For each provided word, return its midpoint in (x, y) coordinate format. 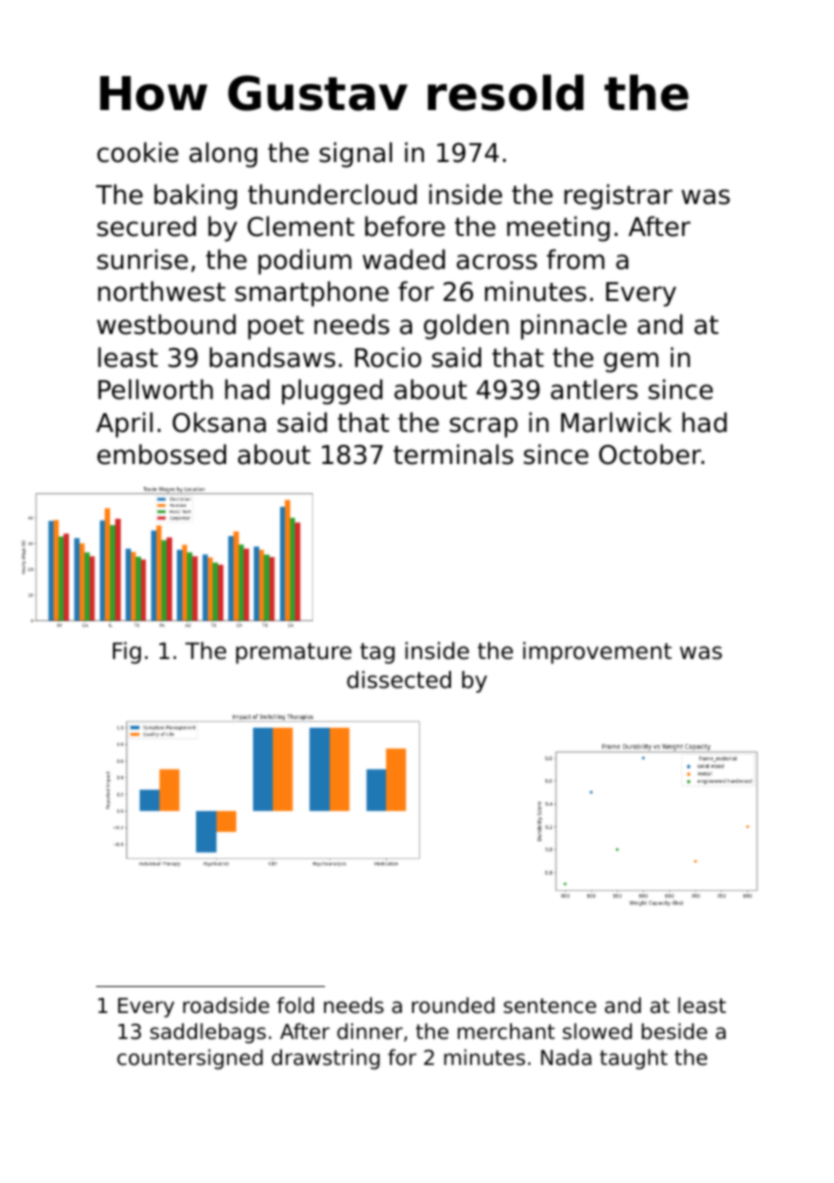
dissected (399, 680)
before (405, 226)
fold (295, 1005)
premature (294, 653)
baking (195, 197)
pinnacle (574, 327)
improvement (597, 653)
